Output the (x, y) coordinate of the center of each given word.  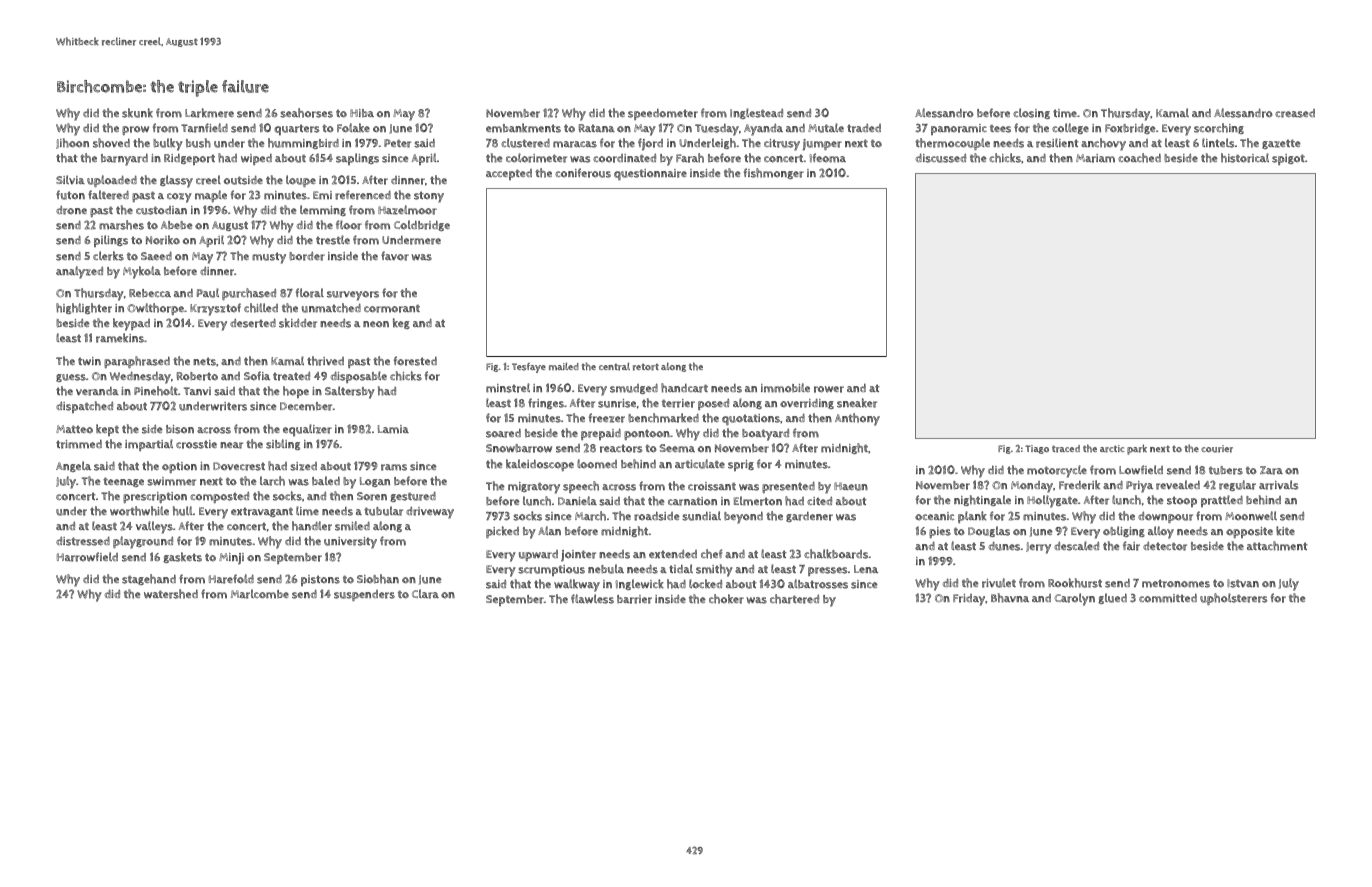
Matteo (74, 429)
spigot (1288, 159)
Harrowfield (87, 557)
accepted (509, 174)
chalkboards (836, 554)
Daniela (577, 500)
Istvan (1243, 583)
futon (70, 195)
